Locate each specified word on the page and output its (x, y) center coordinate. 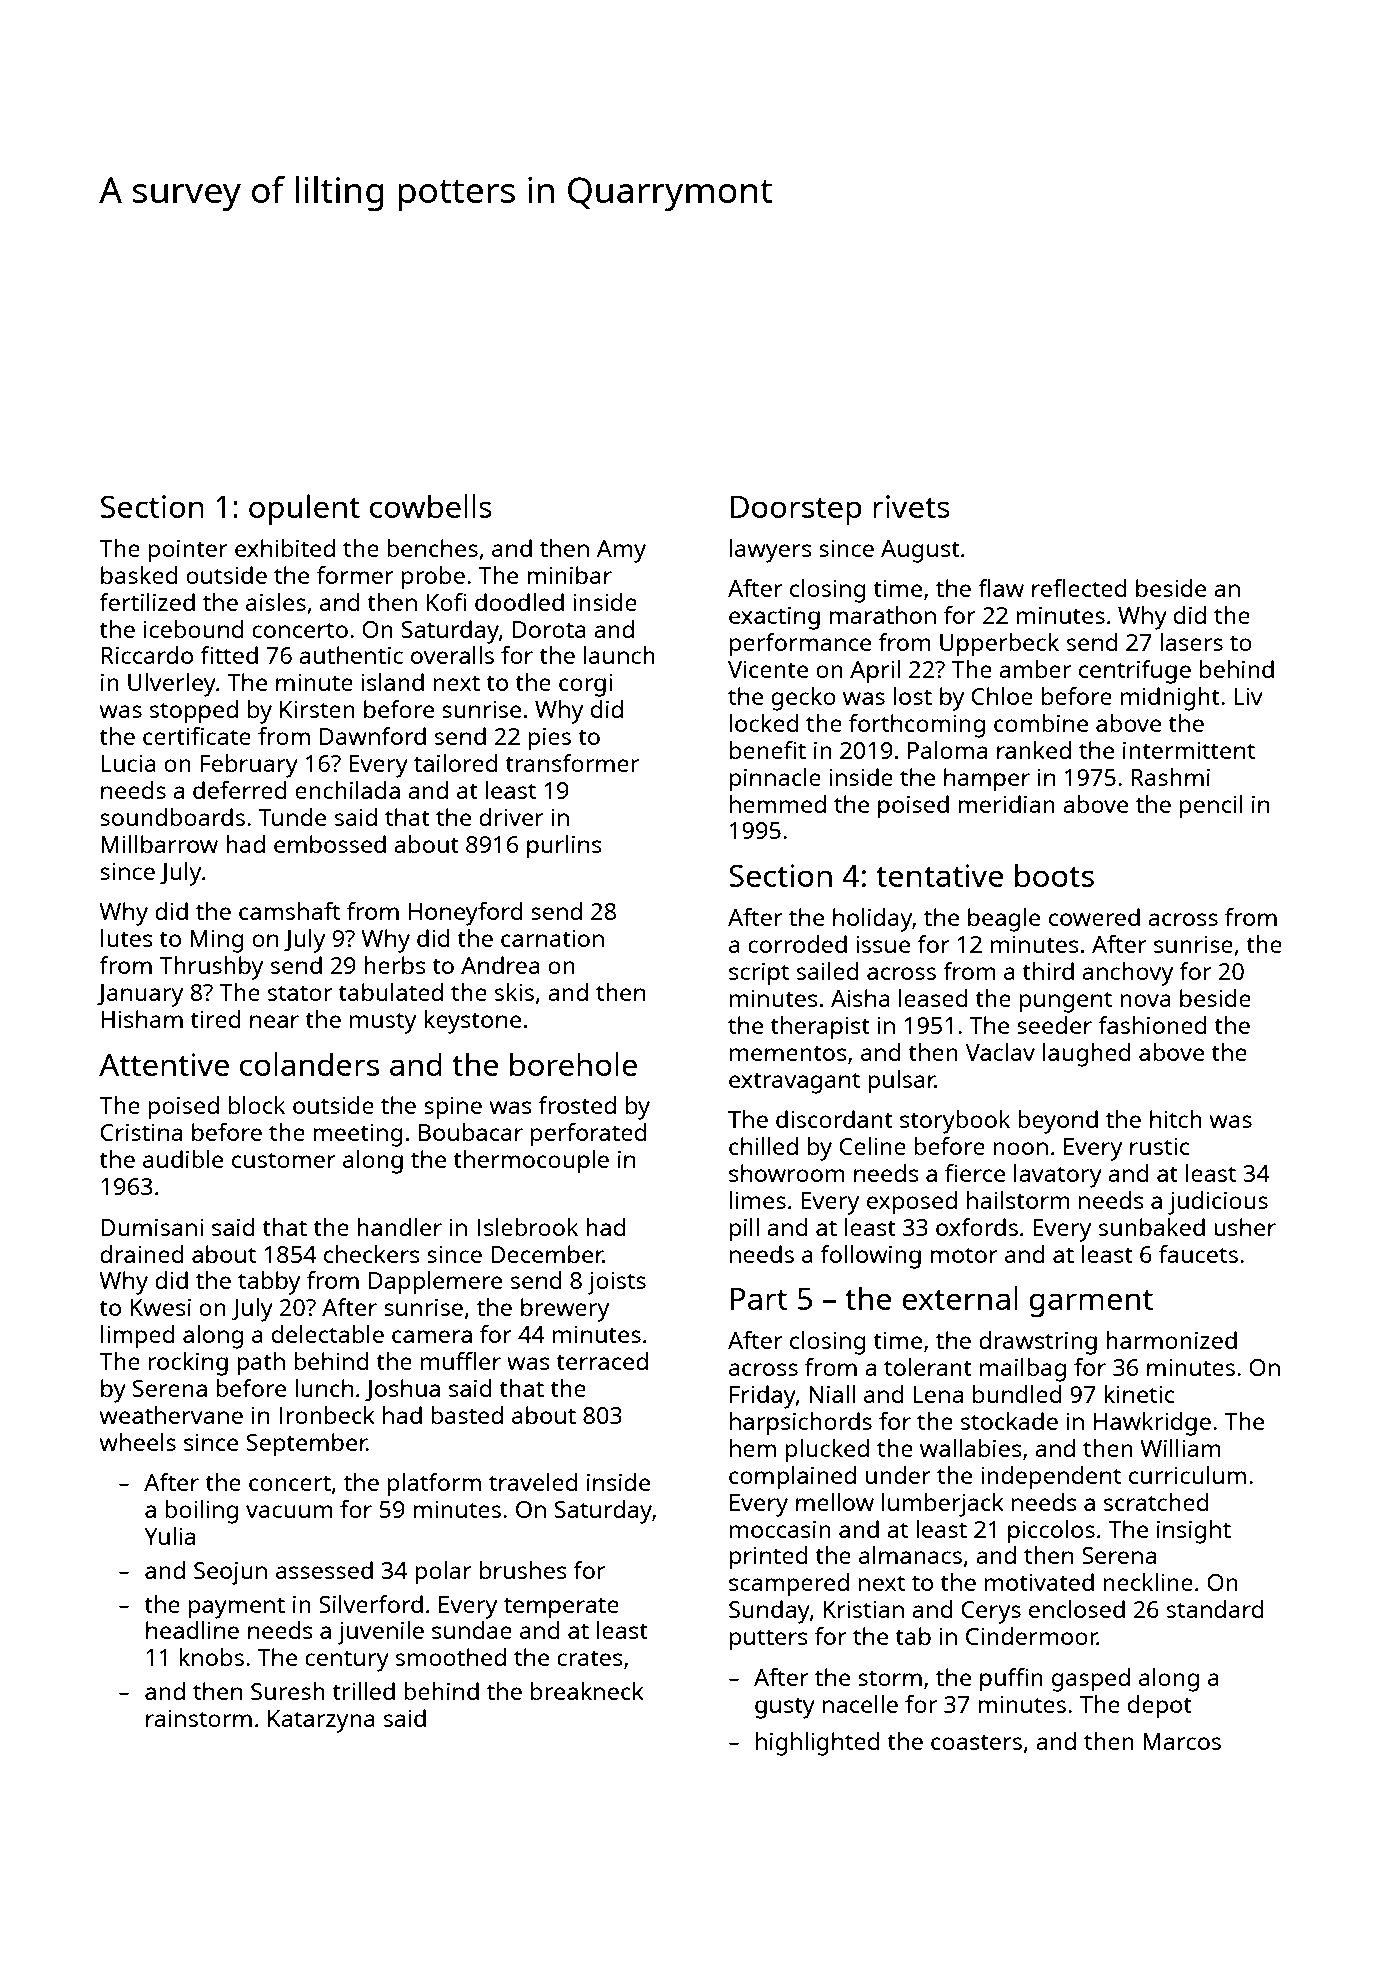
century (347, 1661)
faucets (1198, 1254)
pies (549, 739)
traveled (533, 1482)
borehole (573, 1064)
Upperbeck (999, 645)
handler (399, 1227)
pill (744, 1230)
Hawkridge (1152, 1424)
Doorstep (796, 510)
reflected (1079, 588)
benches (432, 548)
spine (453, 1108)
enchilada (347, 790)
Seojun (230, 1573)
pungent (1066, 1002)
